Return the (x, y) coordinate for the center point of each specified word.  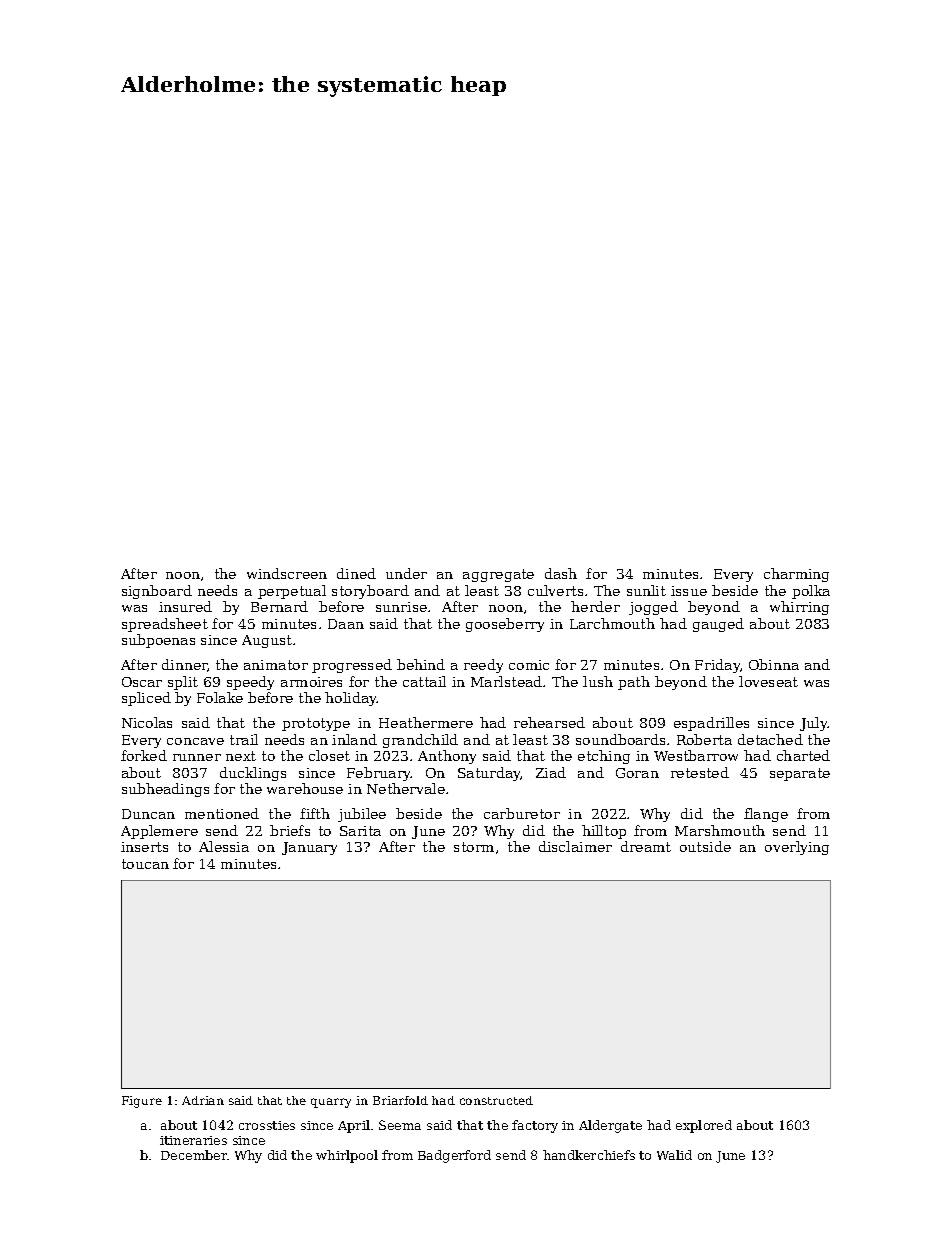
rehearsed (549, 722)
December (194, 1155)
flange (766, 815)
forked (144, 755)
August (267, 641)
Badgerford (454, 1156)
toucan (145, 864)
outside (705, 846)
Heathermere (426, 722)
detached (770, 739)
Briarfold (400, 1100)
